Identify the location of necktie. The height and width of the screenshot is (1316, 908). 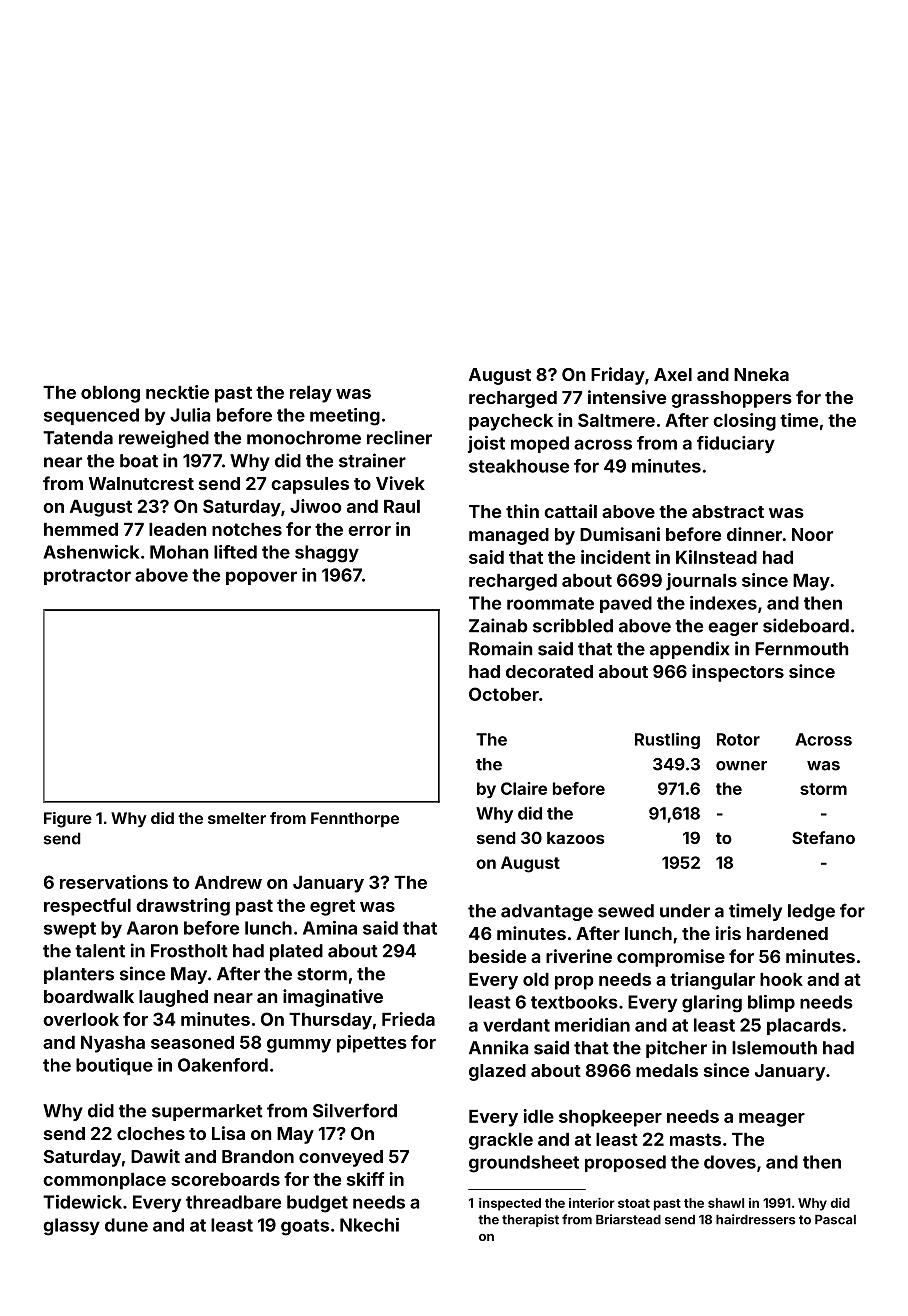
(177, 392).
